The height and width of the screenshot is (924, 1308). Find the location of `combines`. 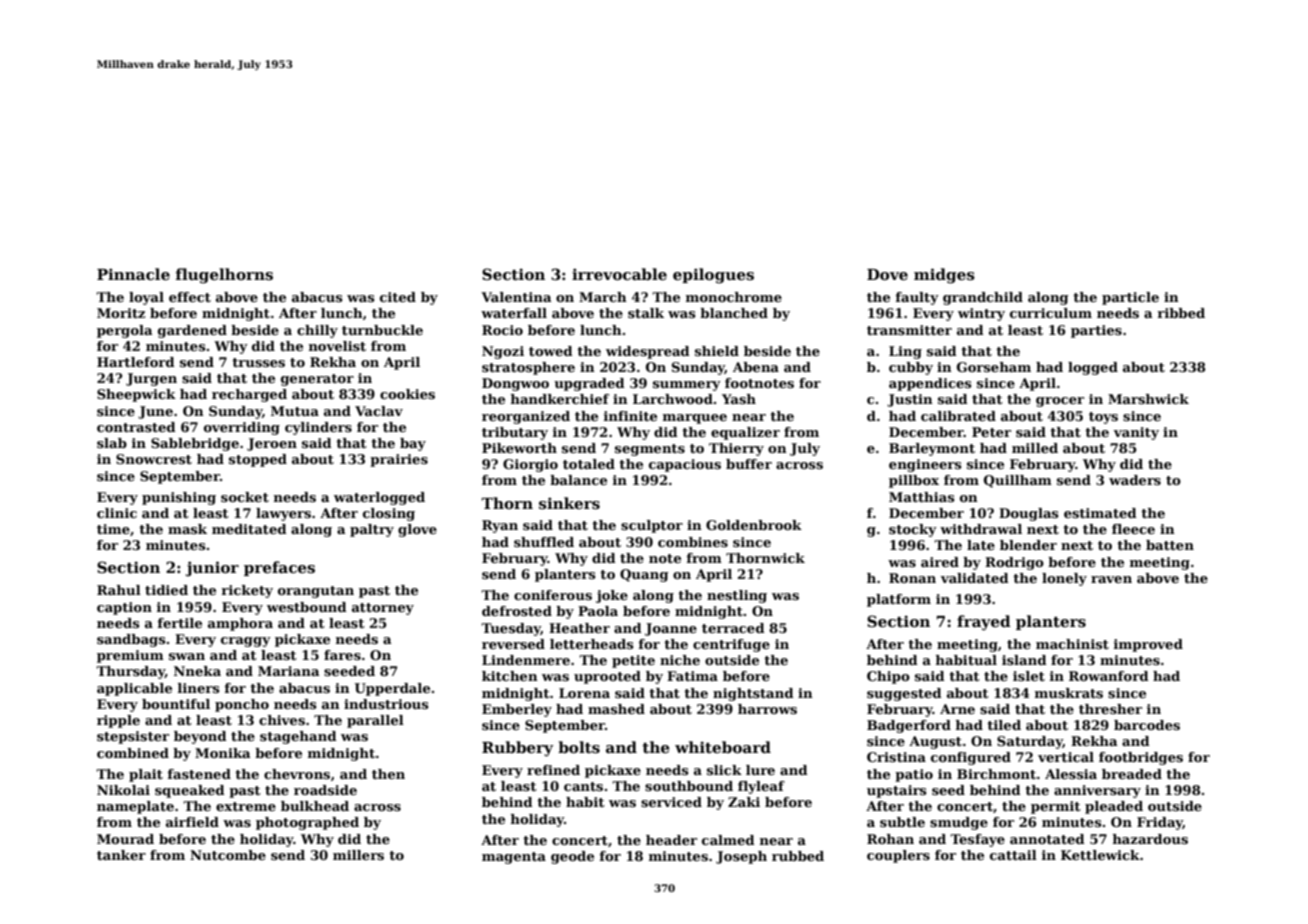

combines is located at coordinates (693, 542).
